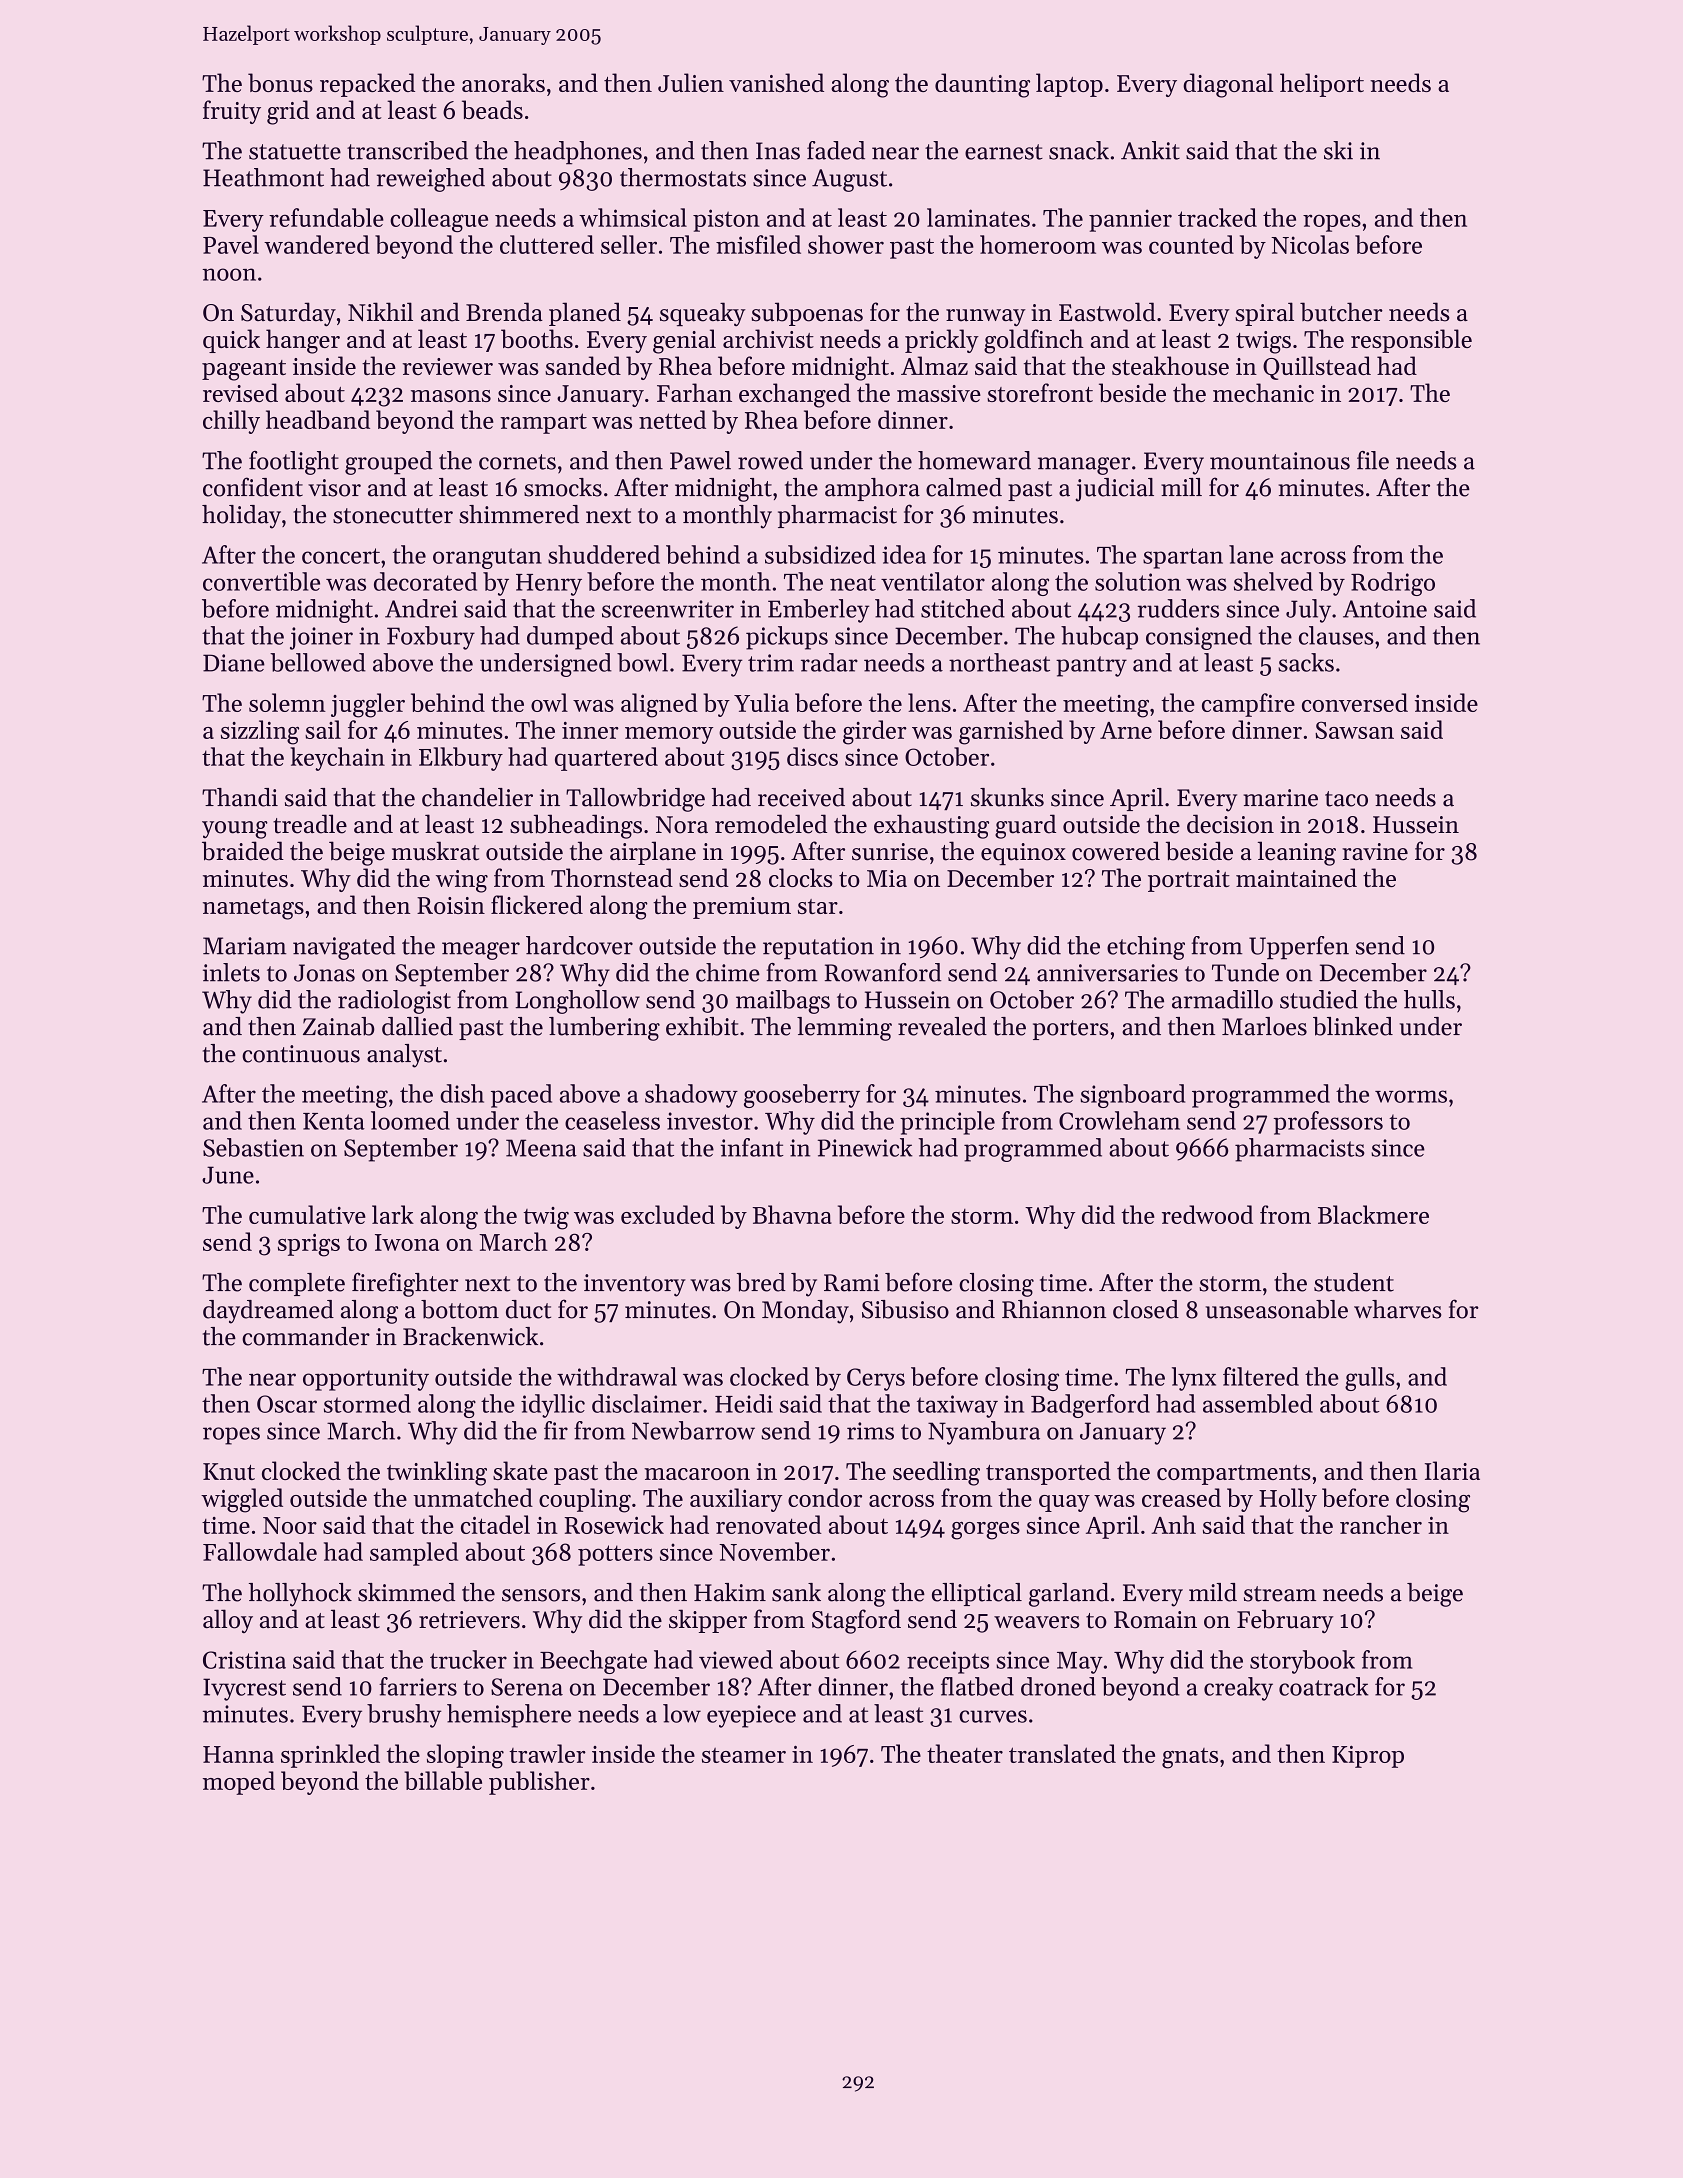 The image size is (1683, 2178). I want to click on garland, so click(1069, 1595).
